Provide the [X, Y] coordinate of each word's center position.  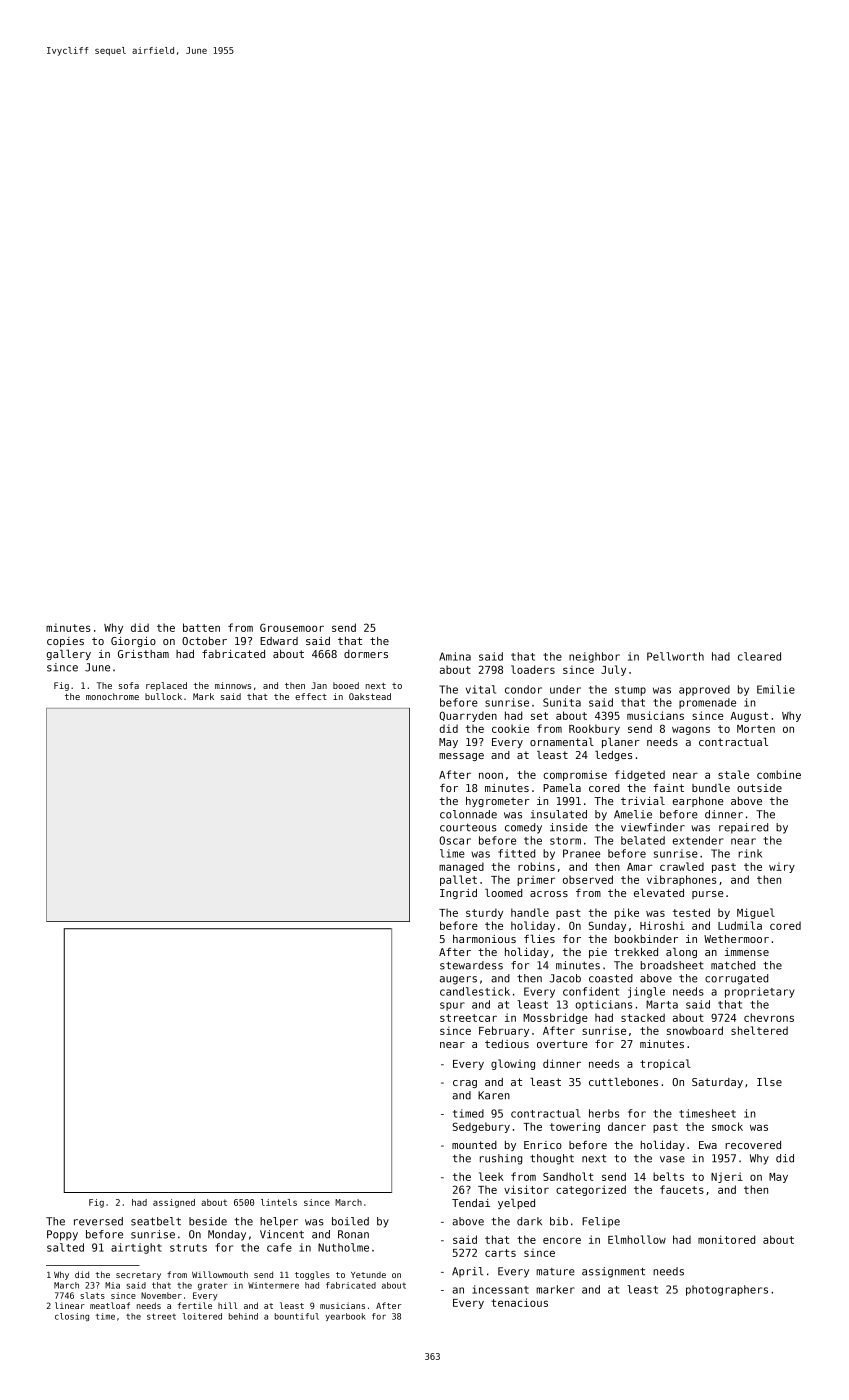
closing [72, 1317]
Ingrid [458, 894]
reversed [98, 1221]
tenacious [519, 1302]
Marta [662, 1004]
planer [621, 743]
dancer [627, 1126]
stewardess [471, 965]
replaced [166, 686]
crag [465, 1084]
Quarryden [468, 716]
